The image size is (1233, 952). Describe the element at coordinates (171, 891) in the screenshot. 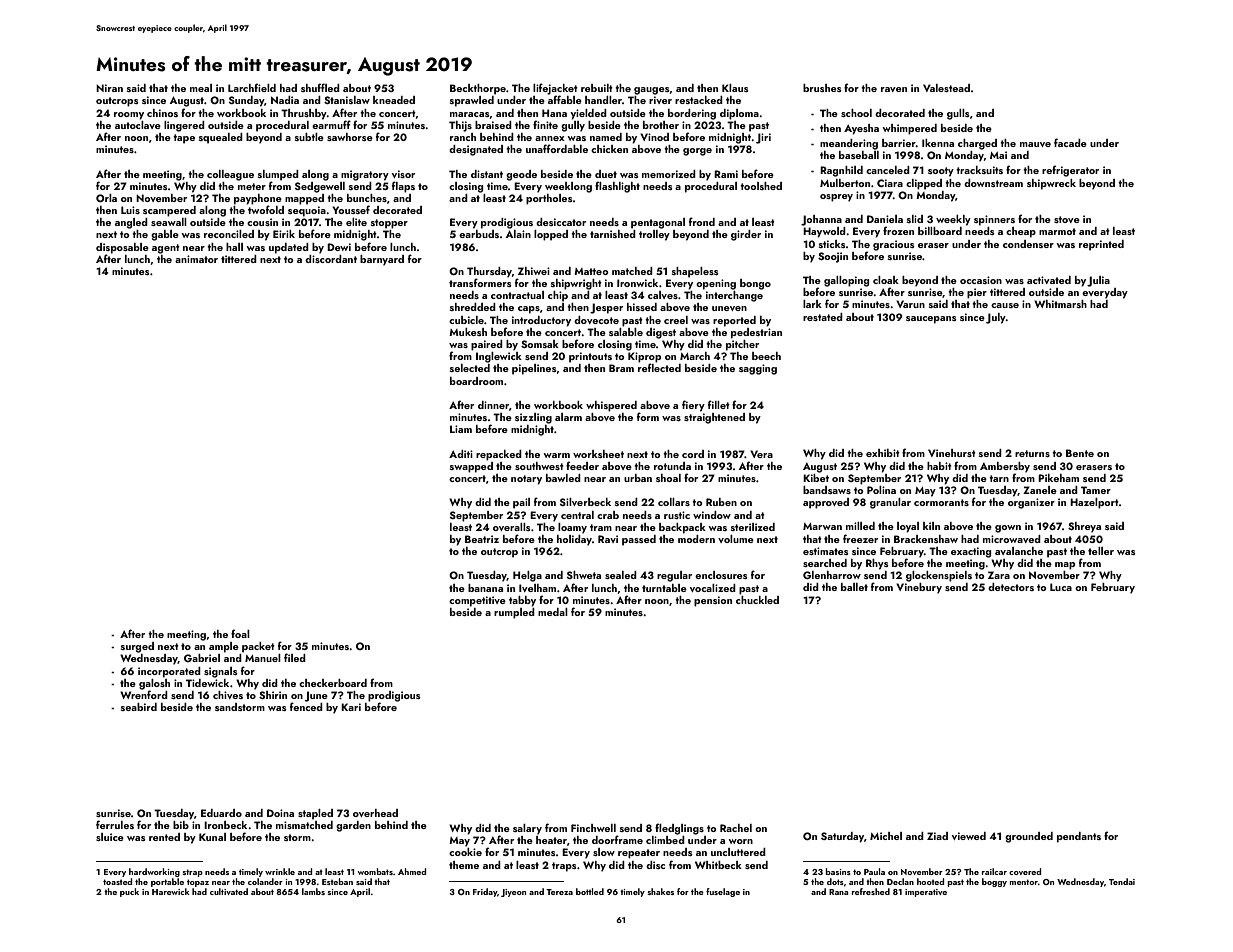

I see `Harewick` at that location.
